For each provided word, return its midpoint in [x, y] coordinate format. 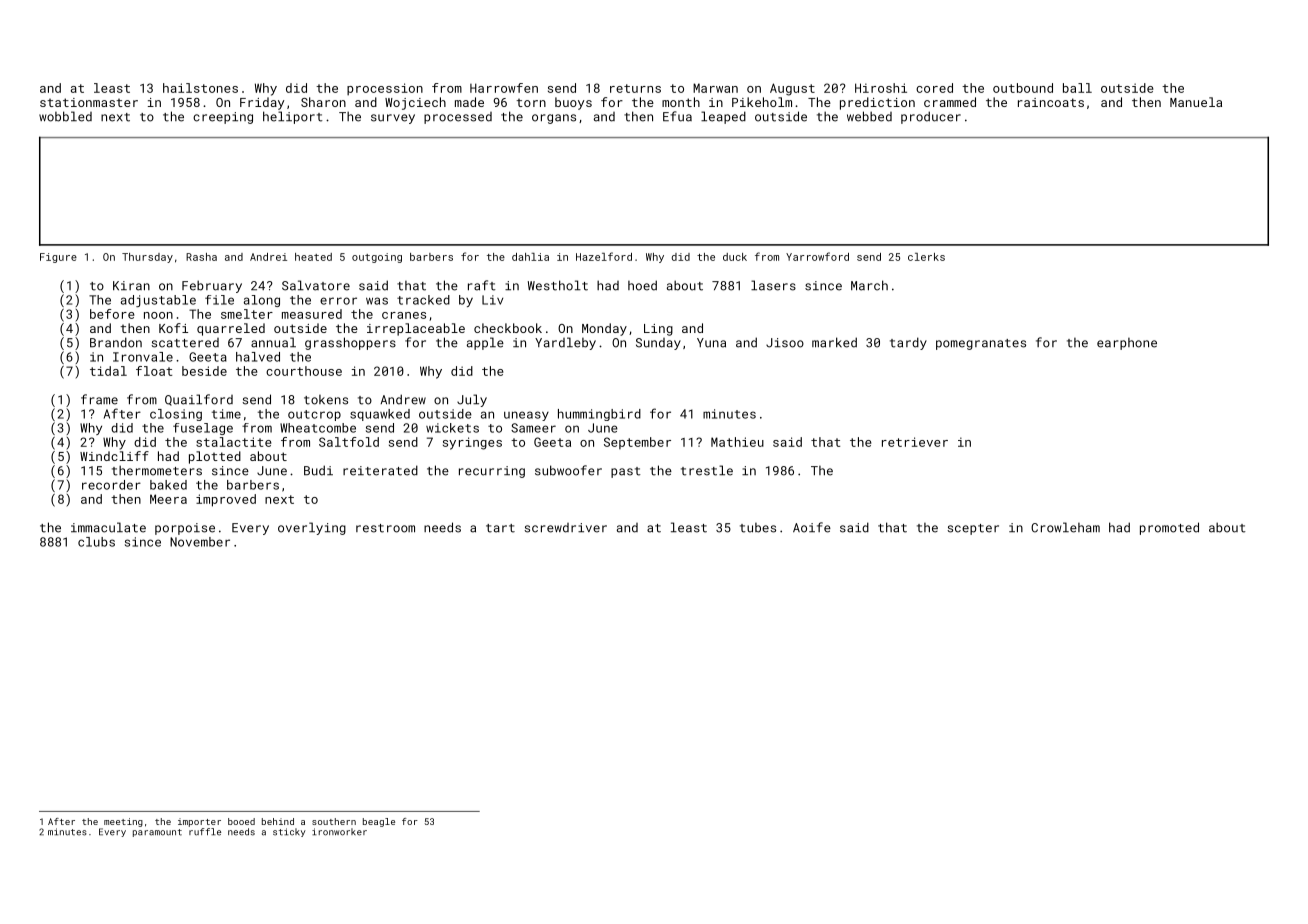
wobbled [65, 116]
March [869, 285]
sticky [289, 832]
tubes [758, 528]
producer [931, 117]
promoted [1169, 528]
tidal [108, 371]
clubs [96, 542]
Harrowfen [504, 88]
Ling [658, 330]
